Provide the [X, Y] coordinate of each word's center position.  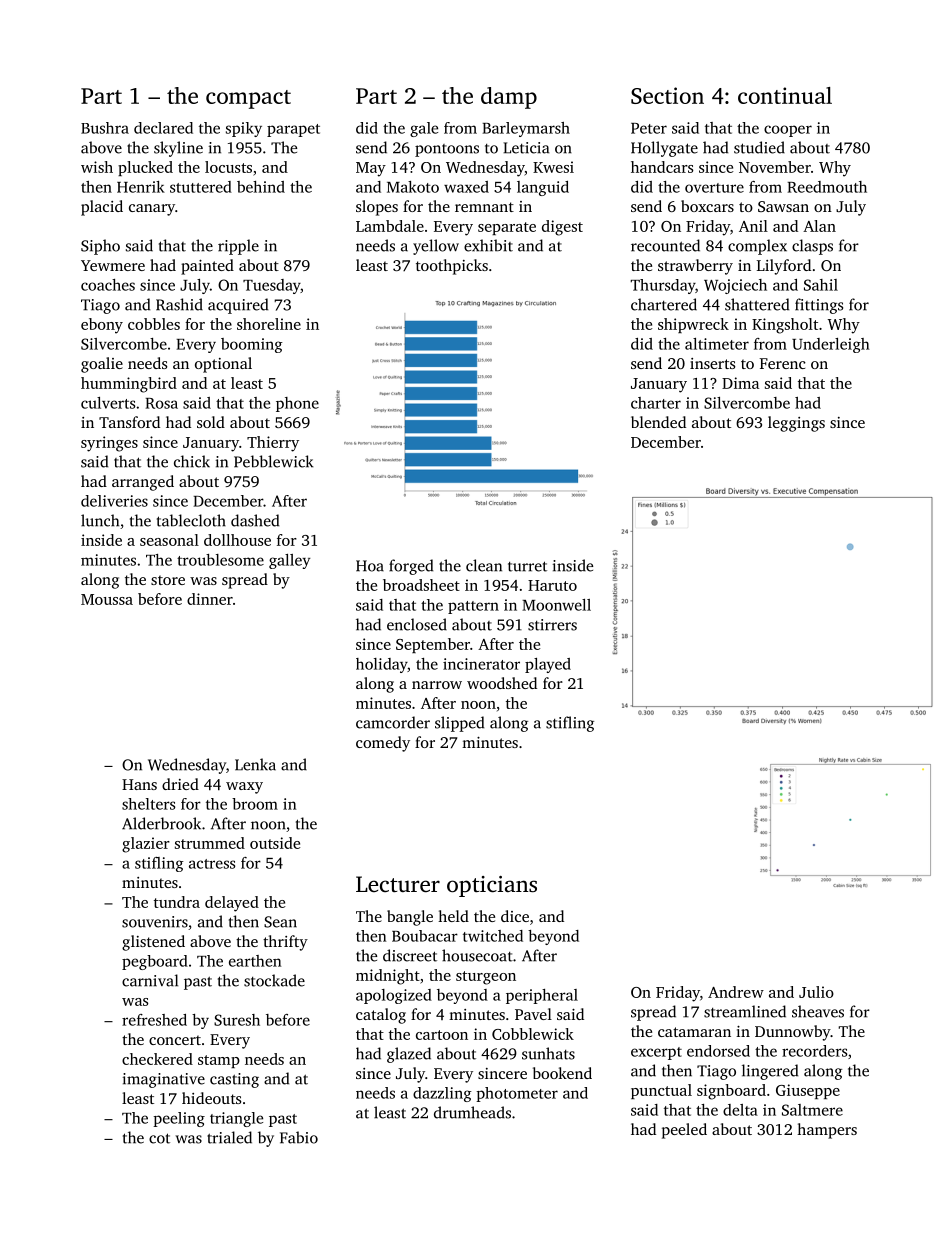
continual [785, 95]
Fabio [299, 1137]
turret [527, 566]
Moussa [107, 599]
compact [248, 99]
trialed [229, 1137]
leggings [796, 424]
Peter [649, 128]
